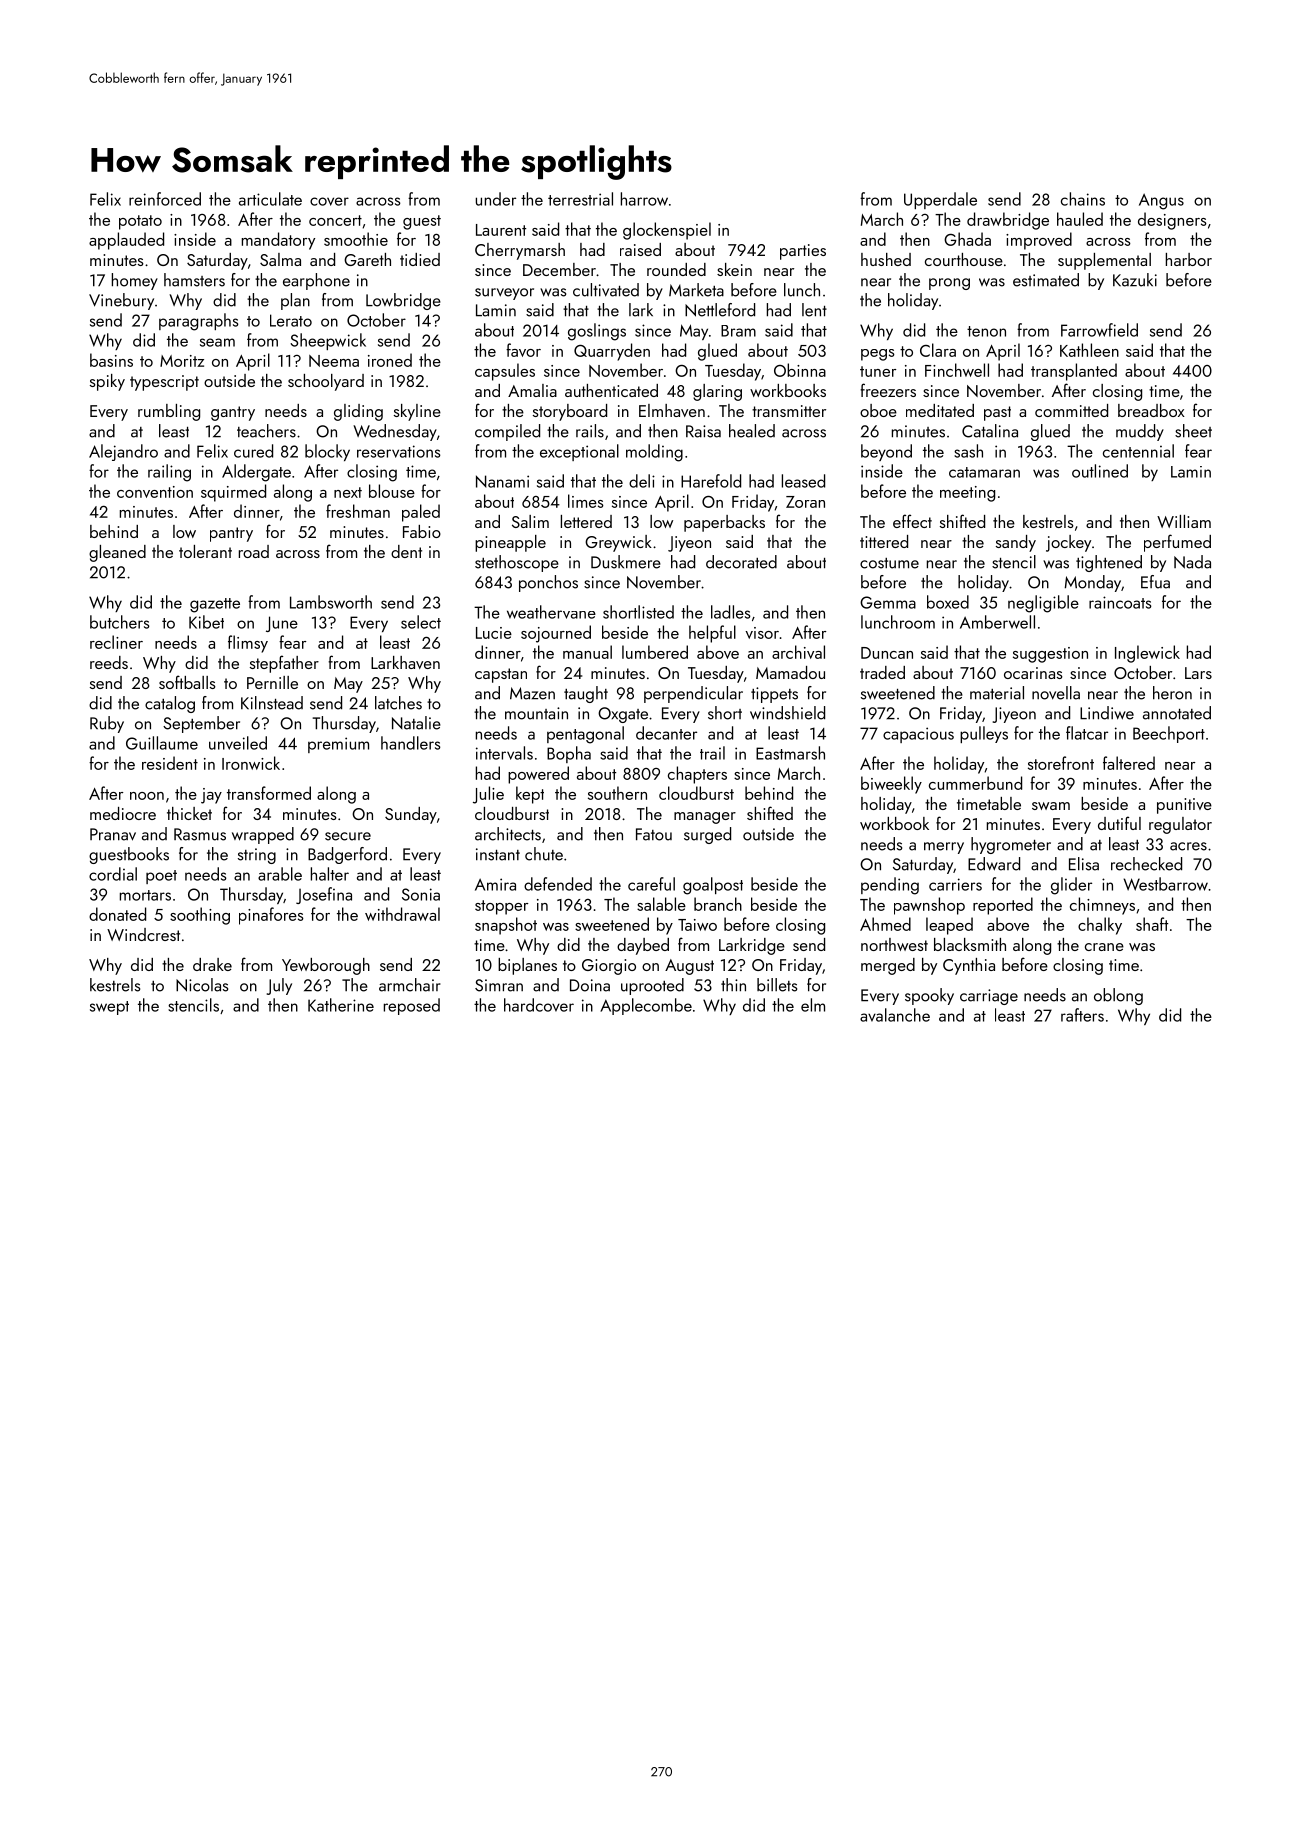  Describe the element at coordinates (510, 543) in the screenshot. I see `pineapple` at that location.
